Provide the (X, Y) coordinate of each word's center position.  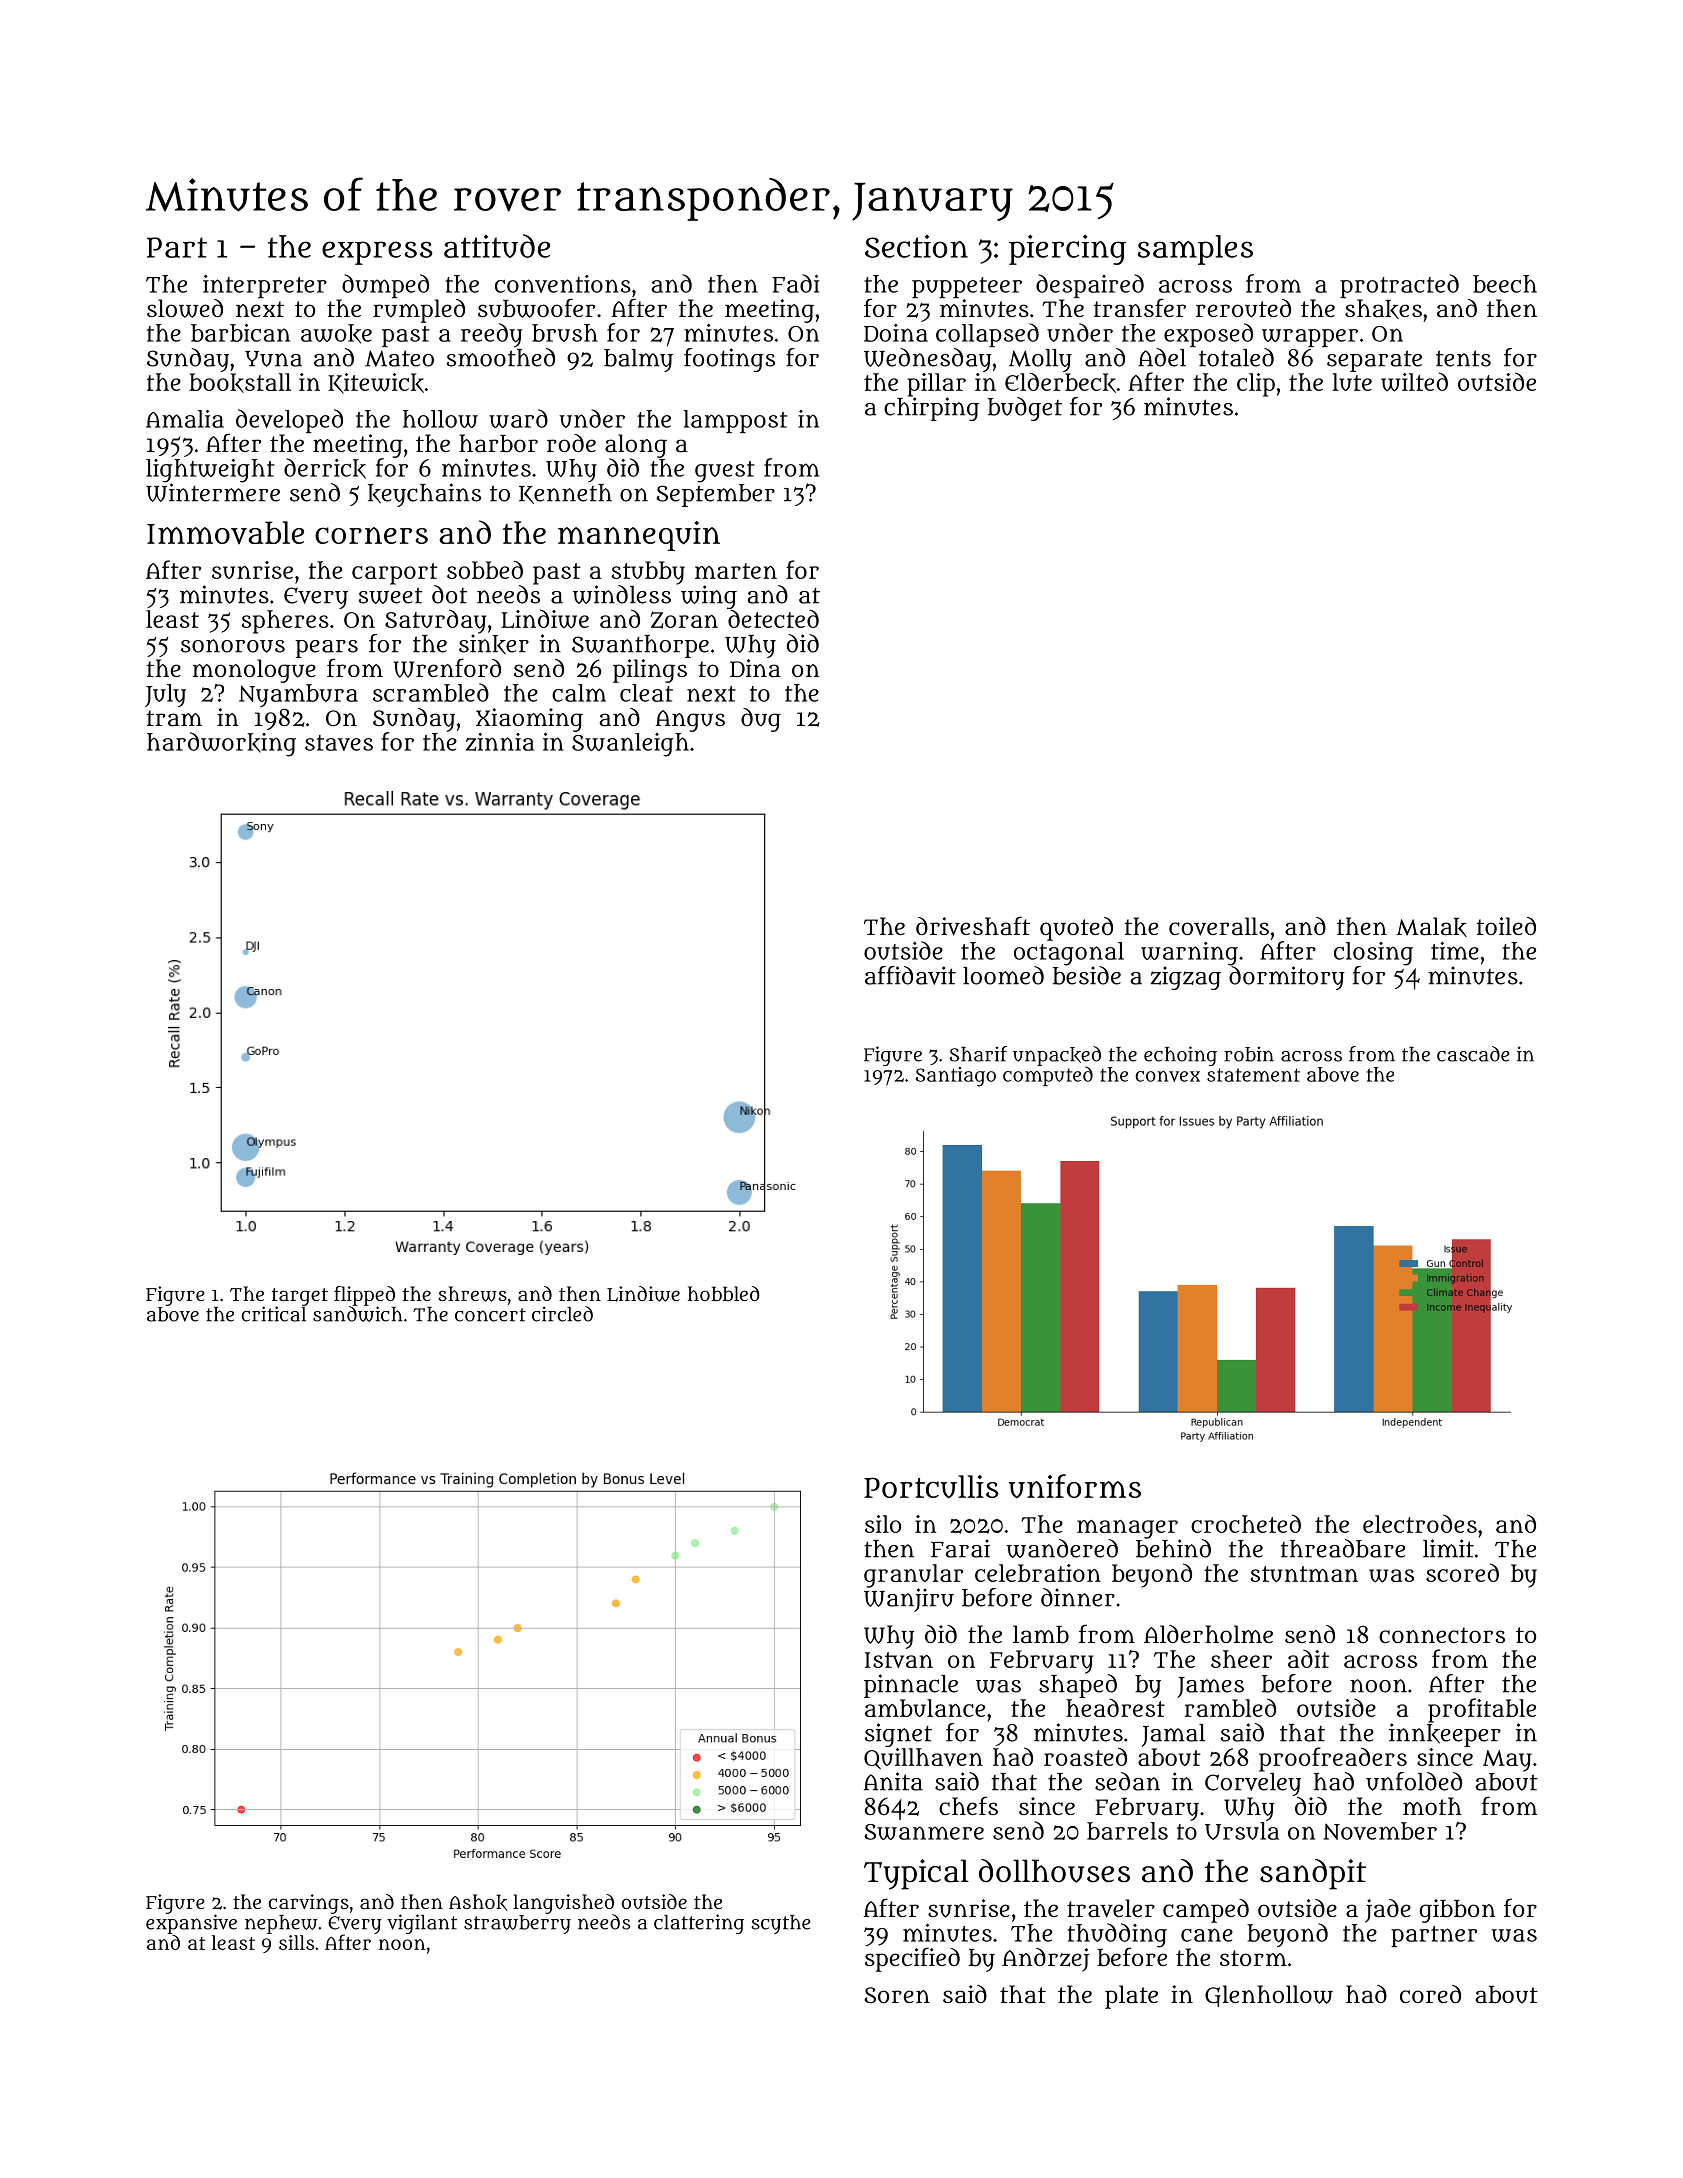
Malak (1431, 927)
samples (1195, 250)
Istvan (899, 1660)
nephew (281, 1924)
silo (883, 1524)
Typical (916, 1874)
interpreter (265, 286)
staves (339, 743)
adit (1308, 1658)
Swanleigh (630, 745)
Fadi (795, 283)
